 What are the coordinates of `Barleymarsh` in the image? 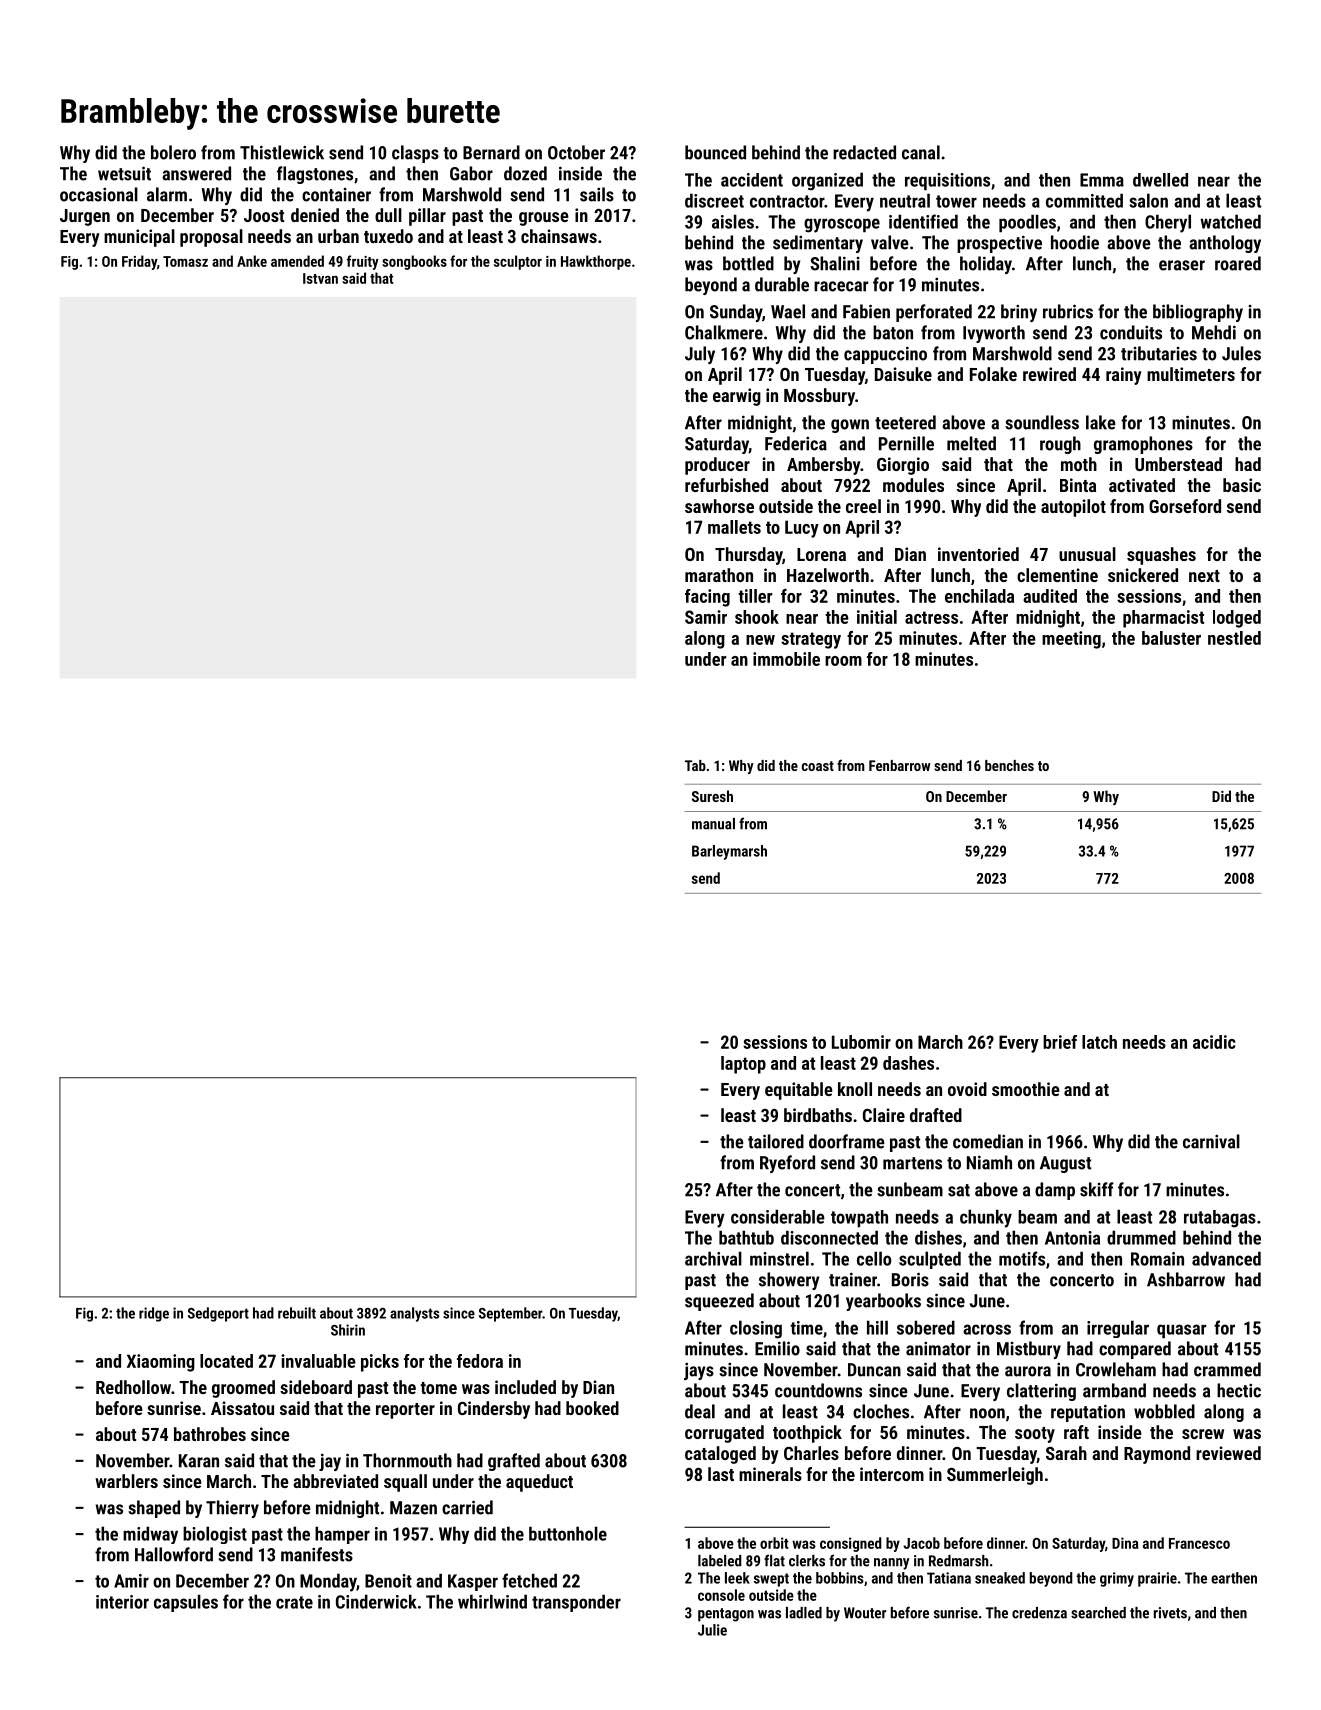 It's located at (729, 852).
